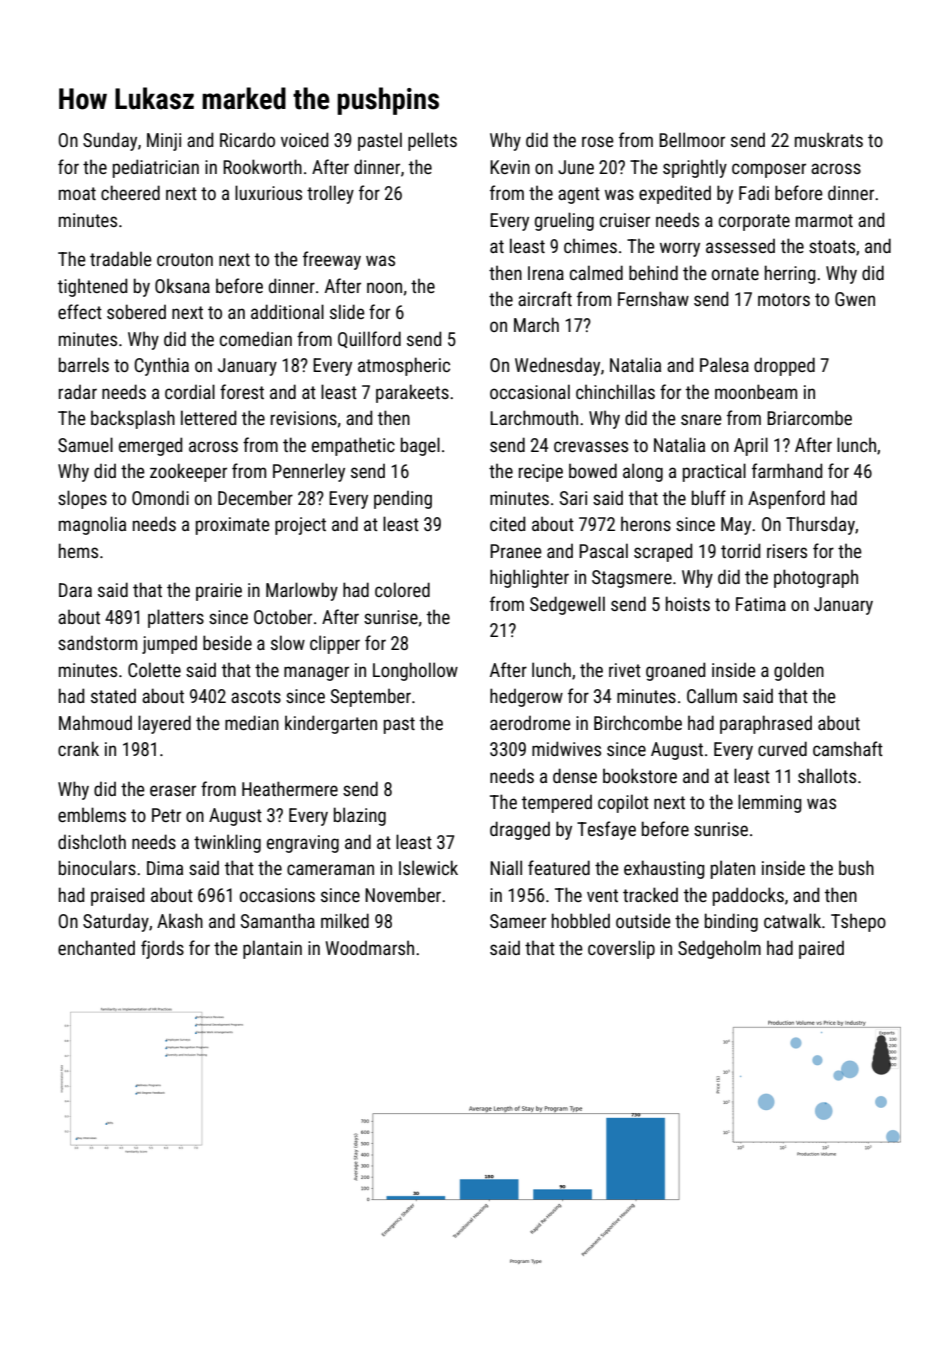 The image size is (950, 1350). What do you see at coordinates (564, 221) in the document?
I see `grueling` at bounding box center [564, 221].
